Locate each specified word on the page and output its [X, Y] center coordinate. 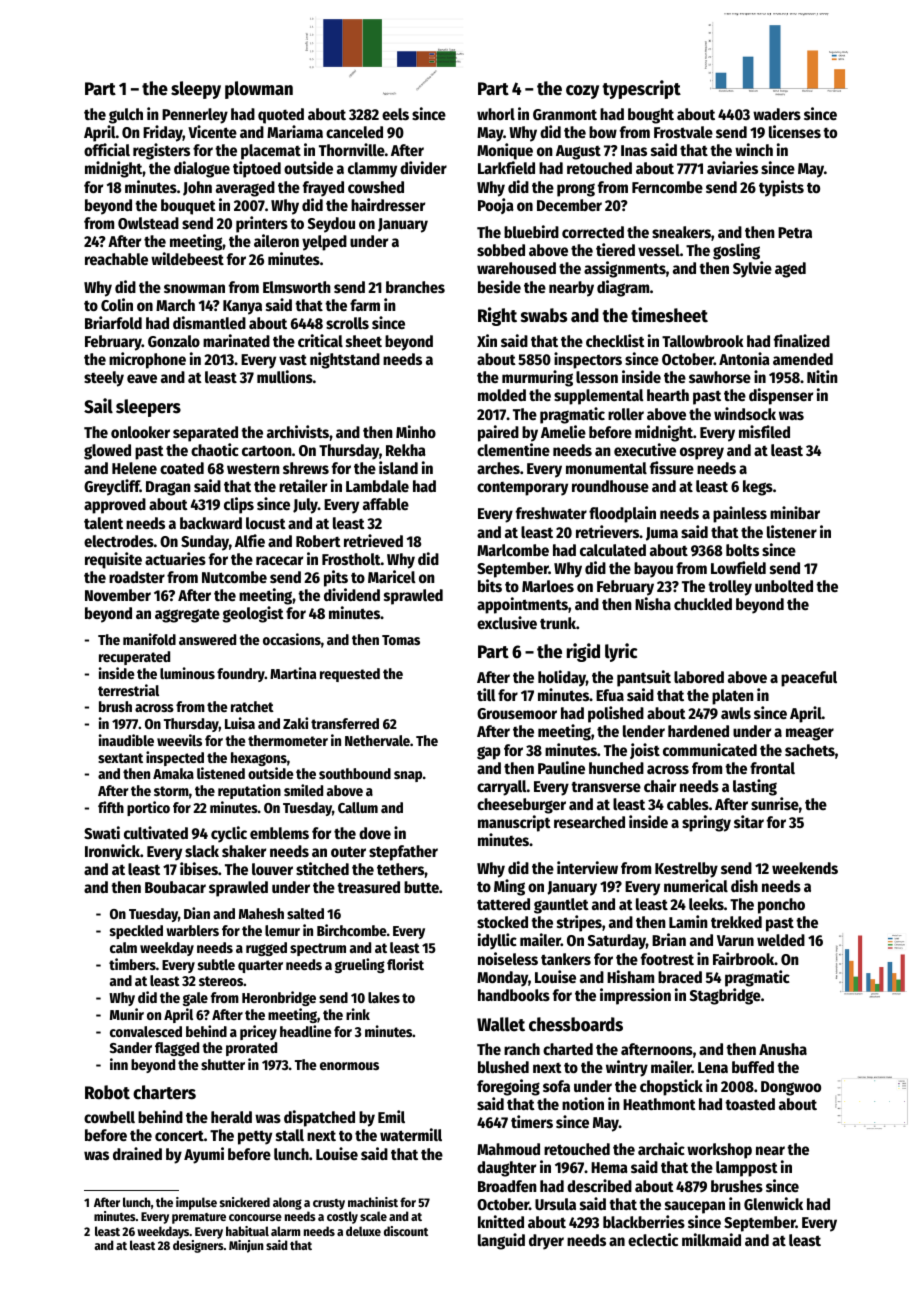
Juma [662, 534]
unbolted [784, 586]
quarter [260, 966]
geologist [253, 614]
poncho [781, 906]
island [398, 467]
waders [777, 114]
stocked [502, 922]
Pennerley [195, 116]
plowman [259, 90]
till [486, 694]
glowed [107, 452]
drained [137, 1153]
